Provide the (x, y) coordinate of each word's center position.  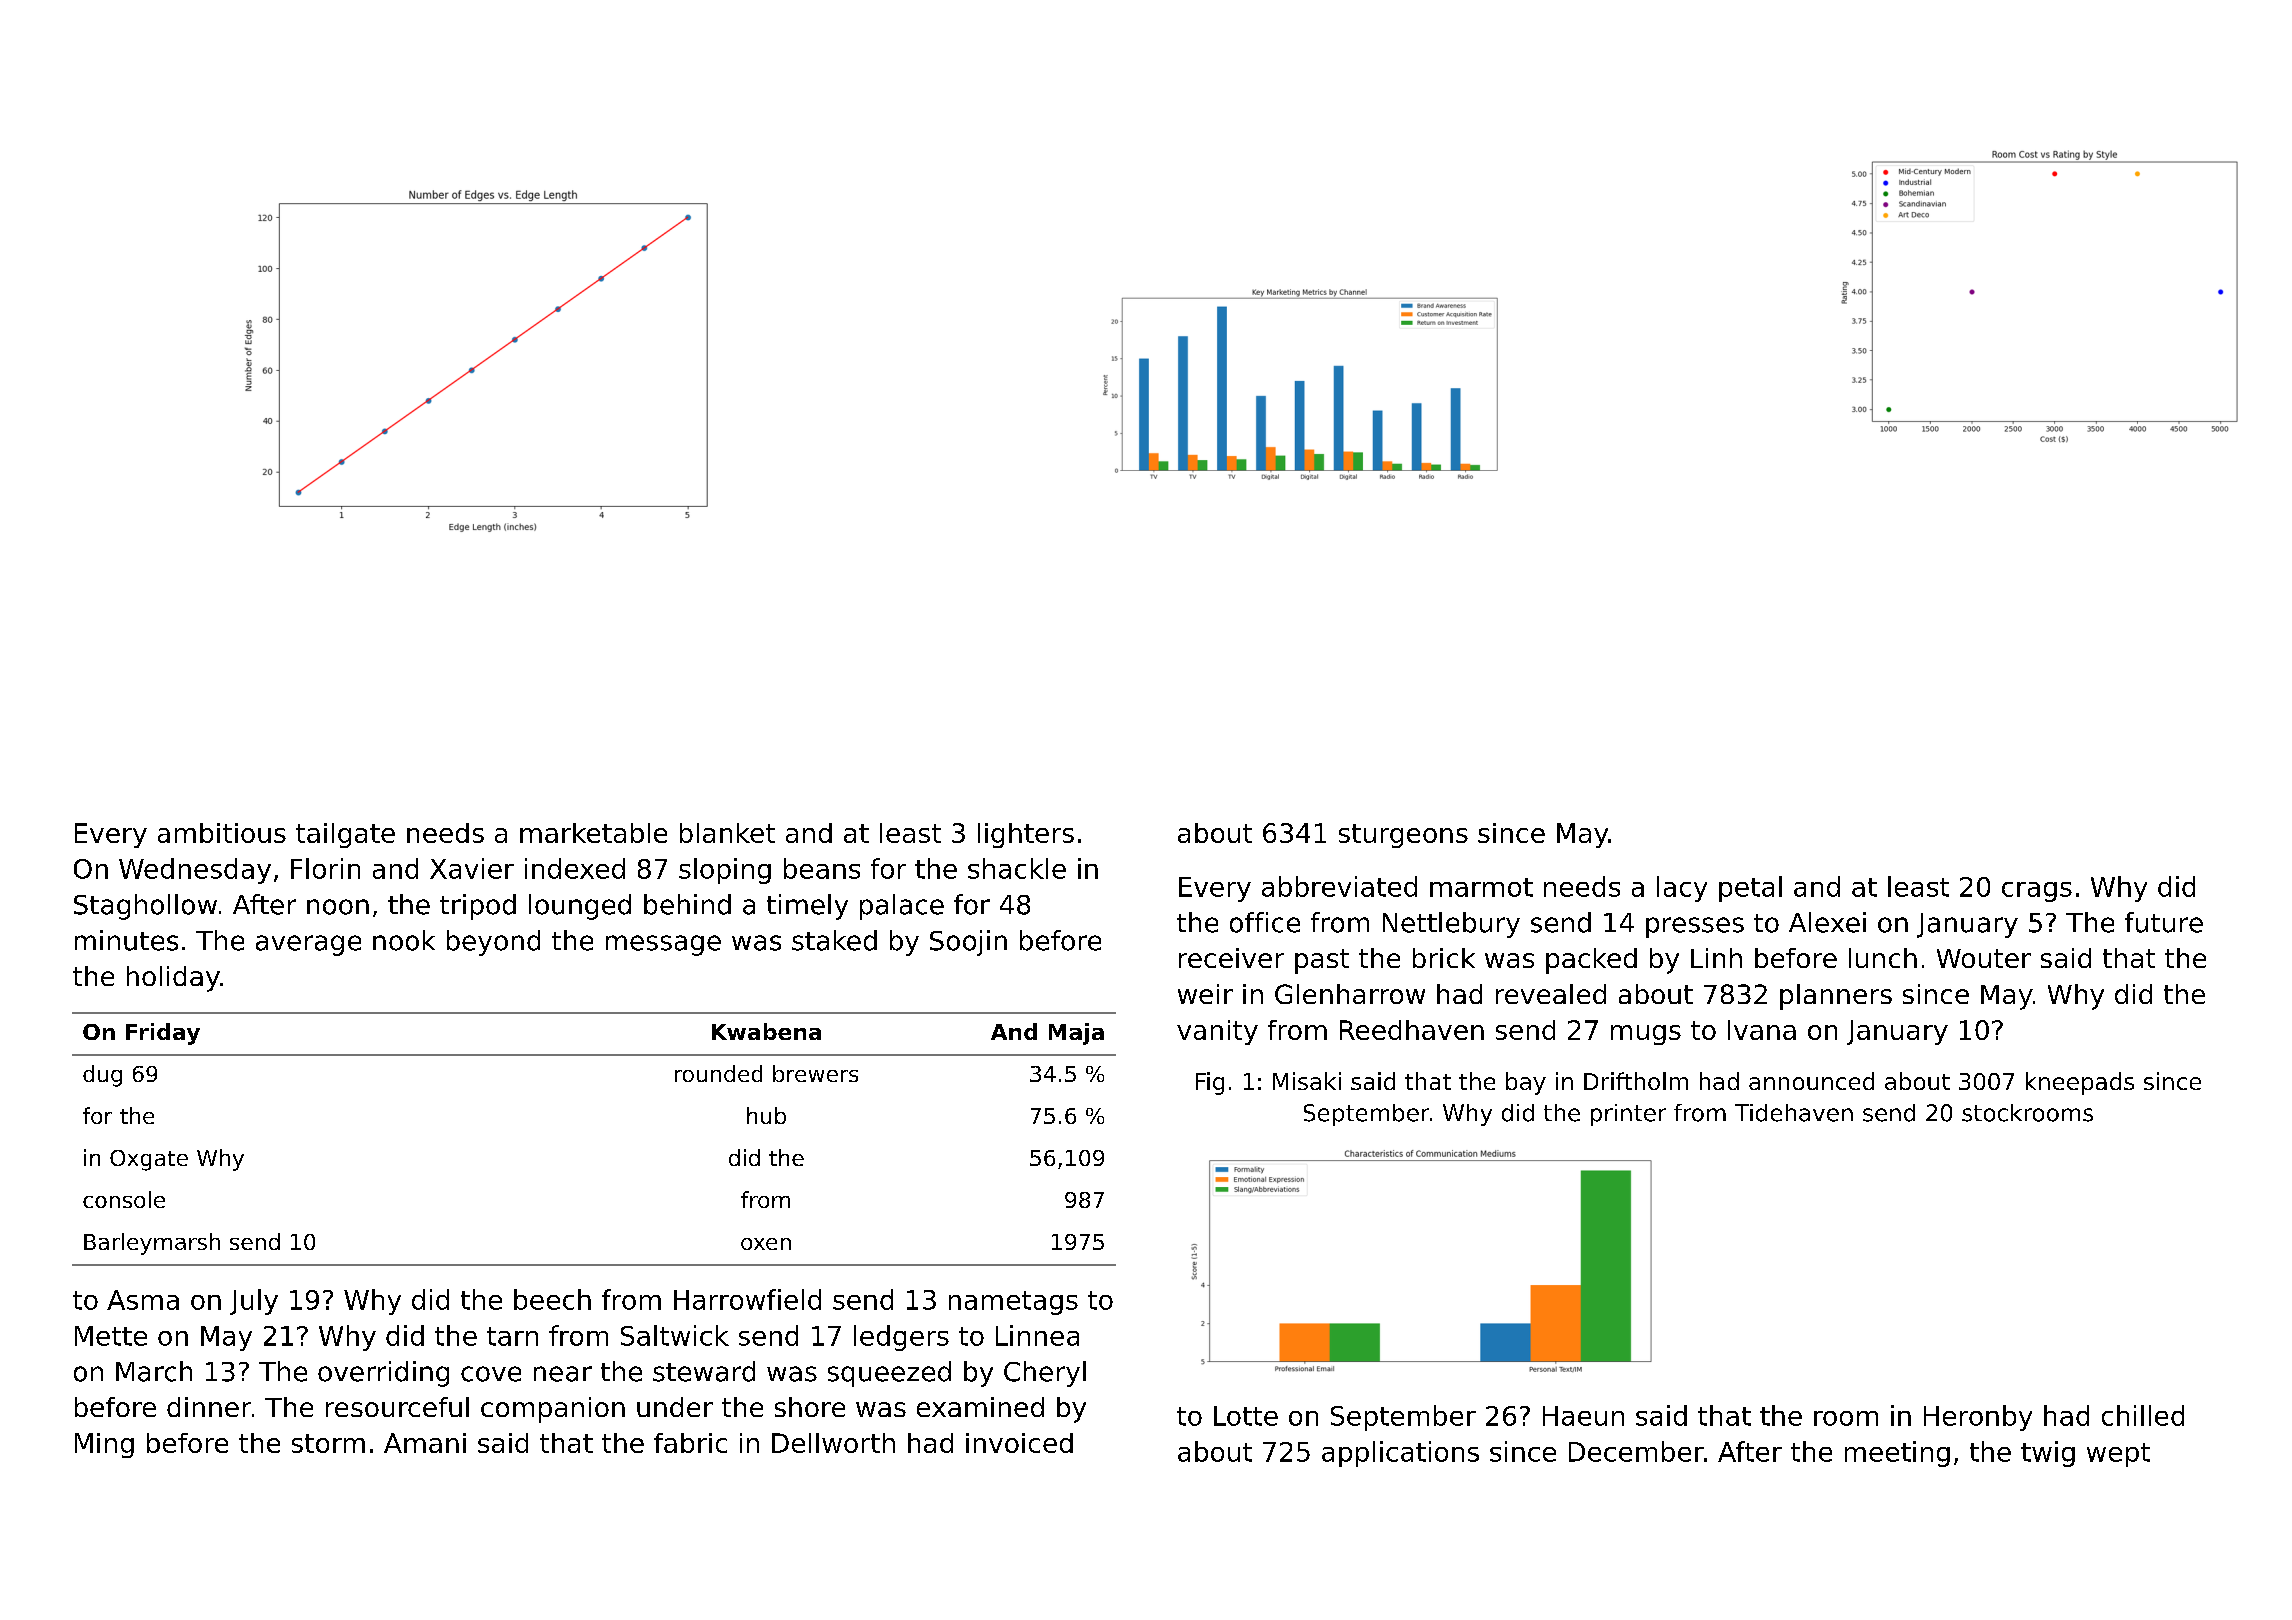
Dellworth (833, 1443)
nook (404, 940)
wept (2118, 1455)
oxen (766, 1244)
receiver (1231, 958)
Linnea (1037, 1335)
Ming (104, 1445)
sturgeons (1403, 836)
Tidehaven (1794, 1113)
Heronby (1978, 1418)
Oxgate (149, 1160)
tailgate (345, 835)
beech (552, 1299)
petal (1750, 889)
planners (1836, 997)
